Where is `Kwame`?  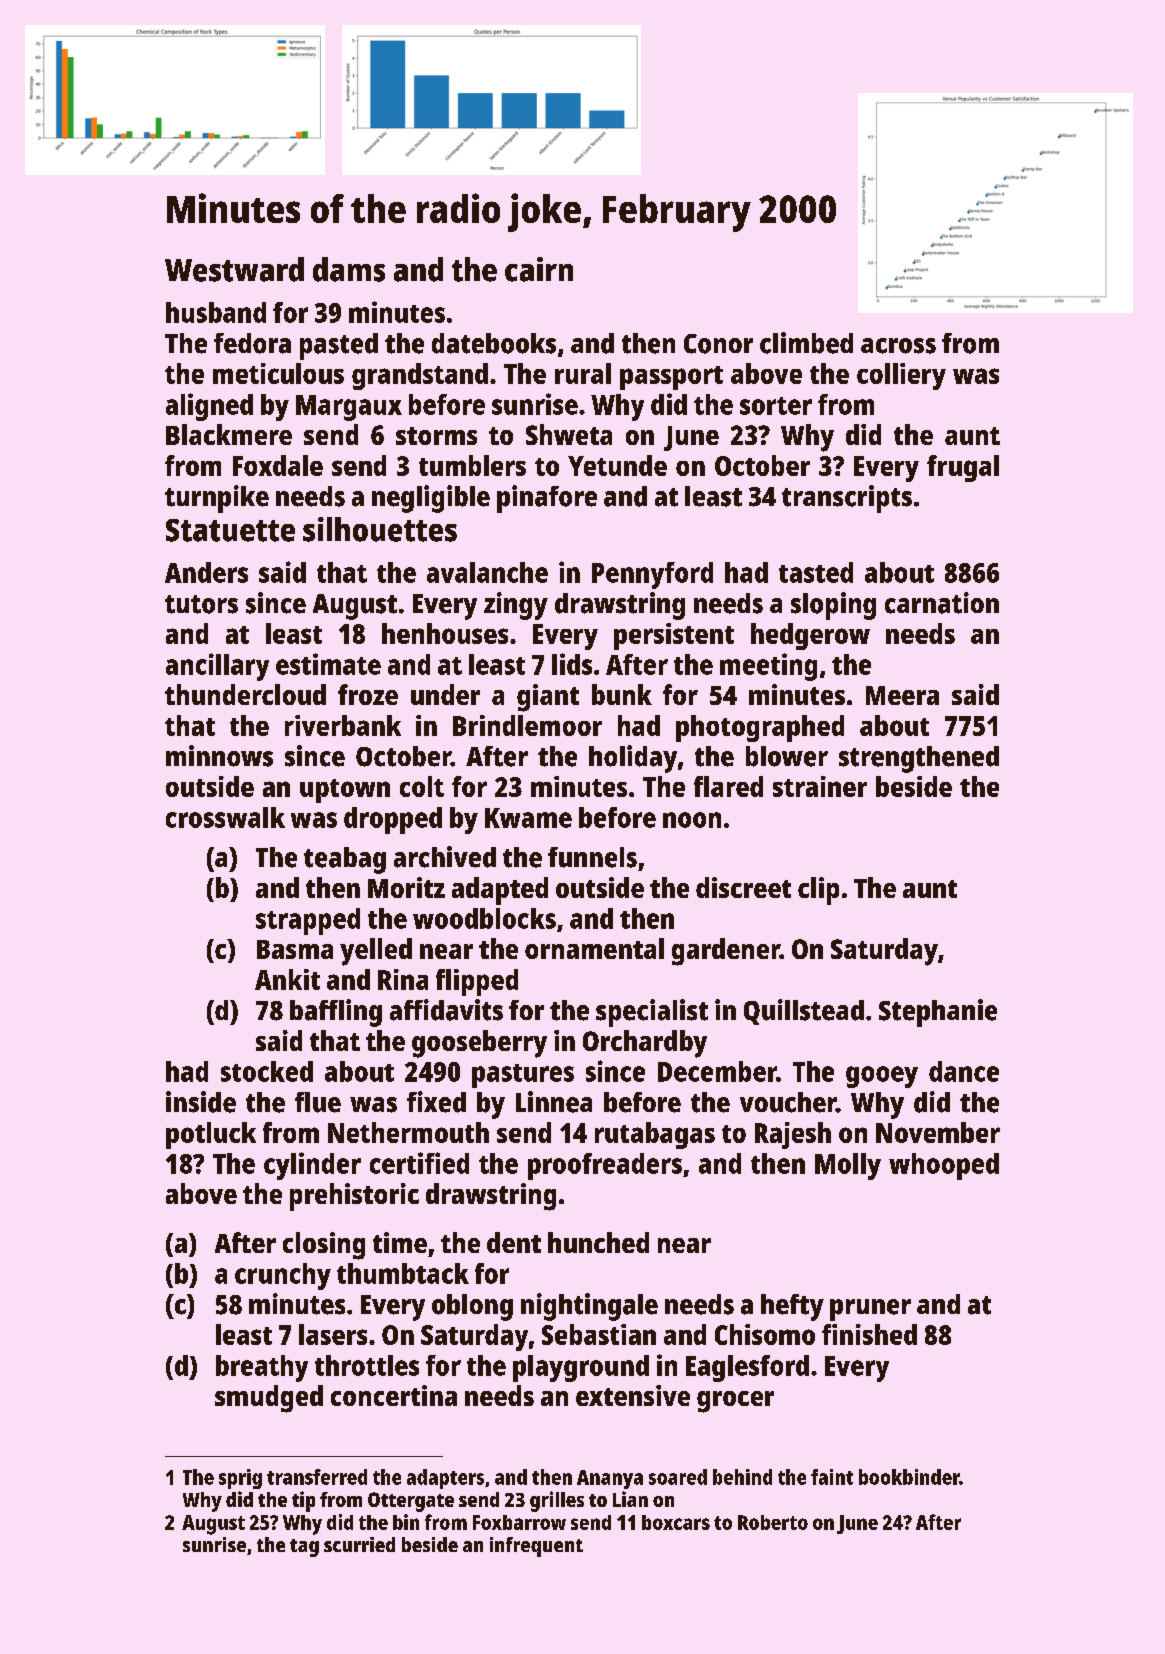
Kwame is located at coordinates (528, 818).
